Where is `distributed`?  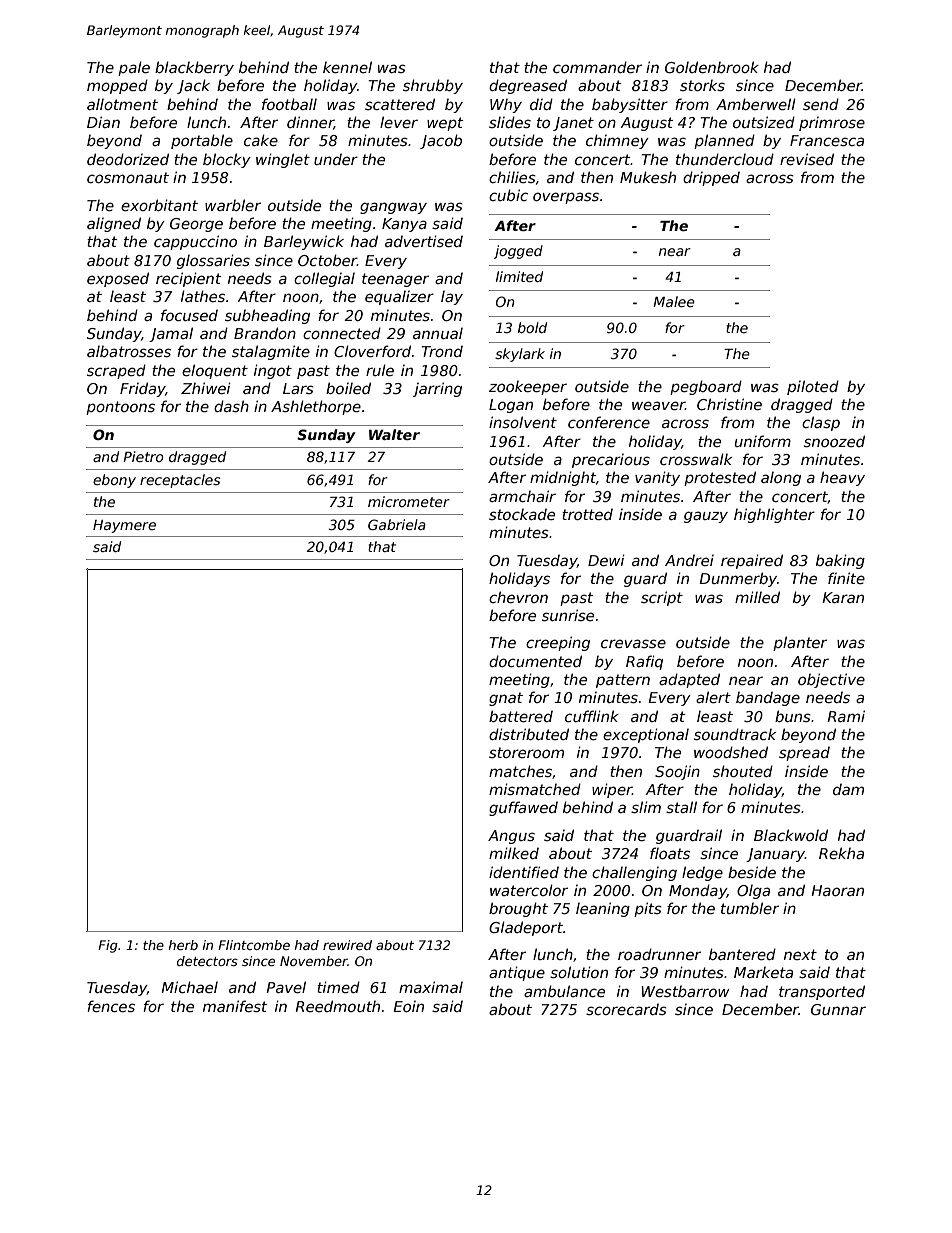 distributed is located at coordinates (529, 734).
